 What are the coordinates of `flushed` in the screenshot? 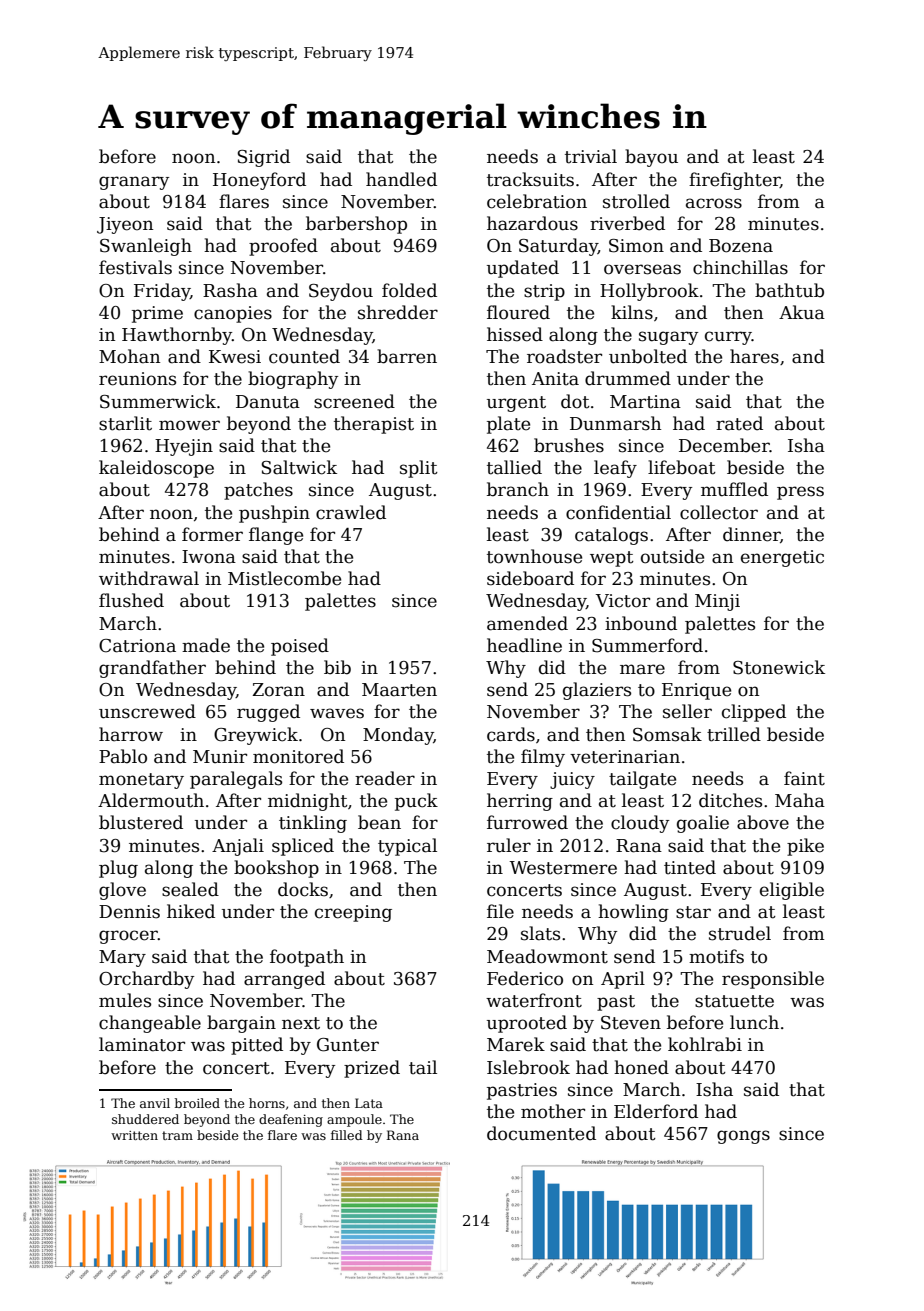 It's located at (131, 600).
